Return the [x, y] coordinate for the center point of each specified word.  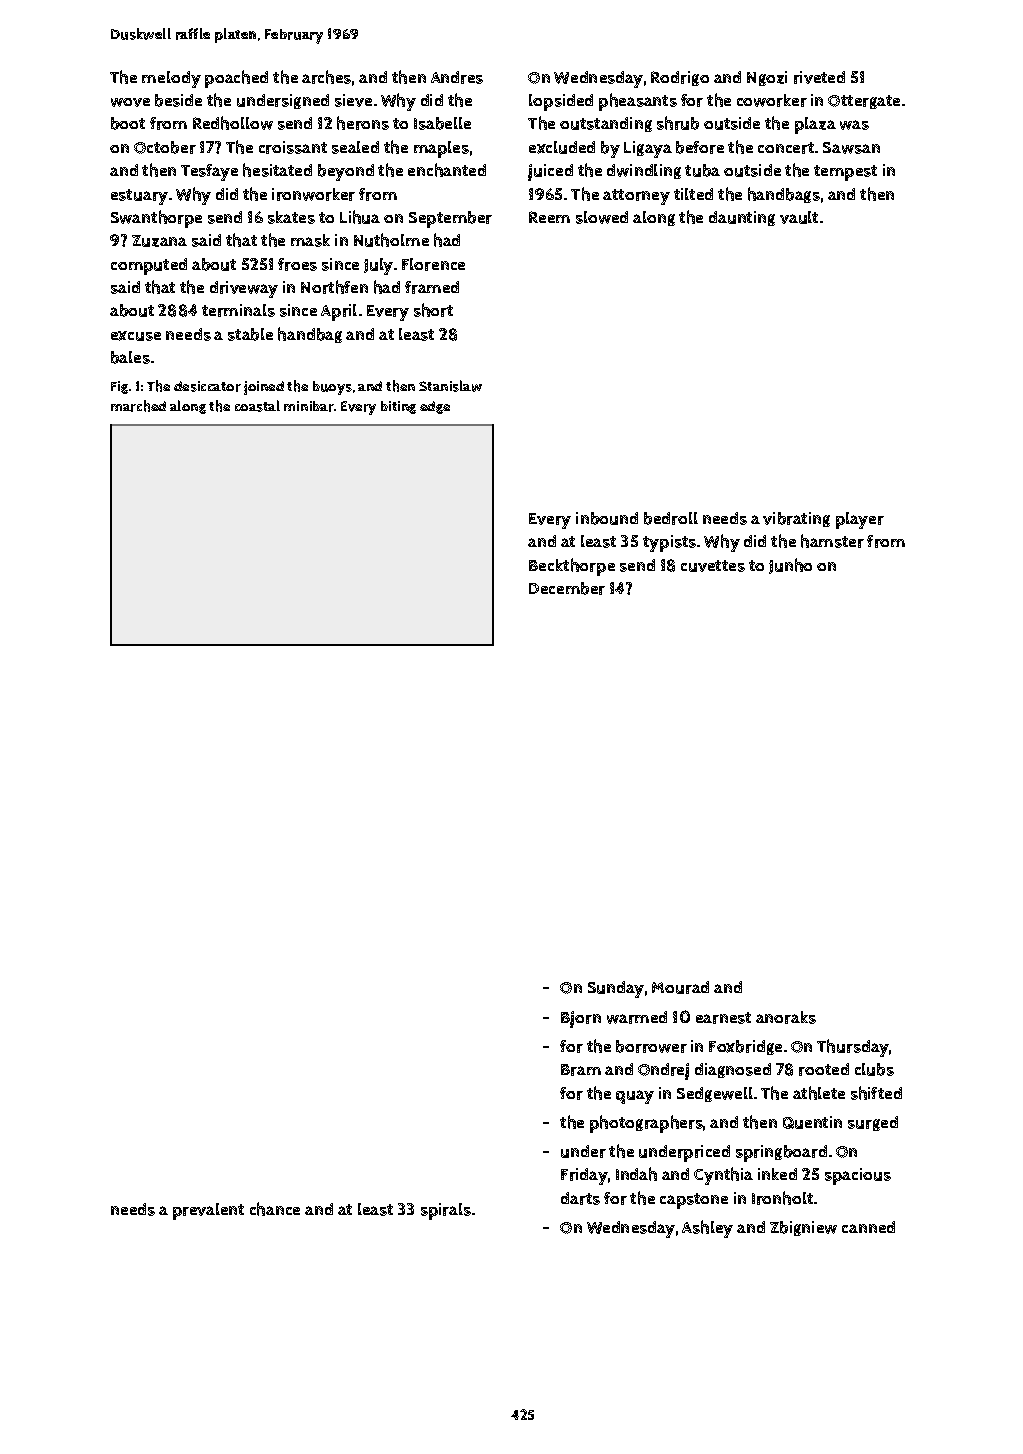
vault [799, 217]
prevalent [208, 1211]
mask [310, 240]
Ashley [707, 1229]
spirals [446, 1211]
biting [398, 407]
